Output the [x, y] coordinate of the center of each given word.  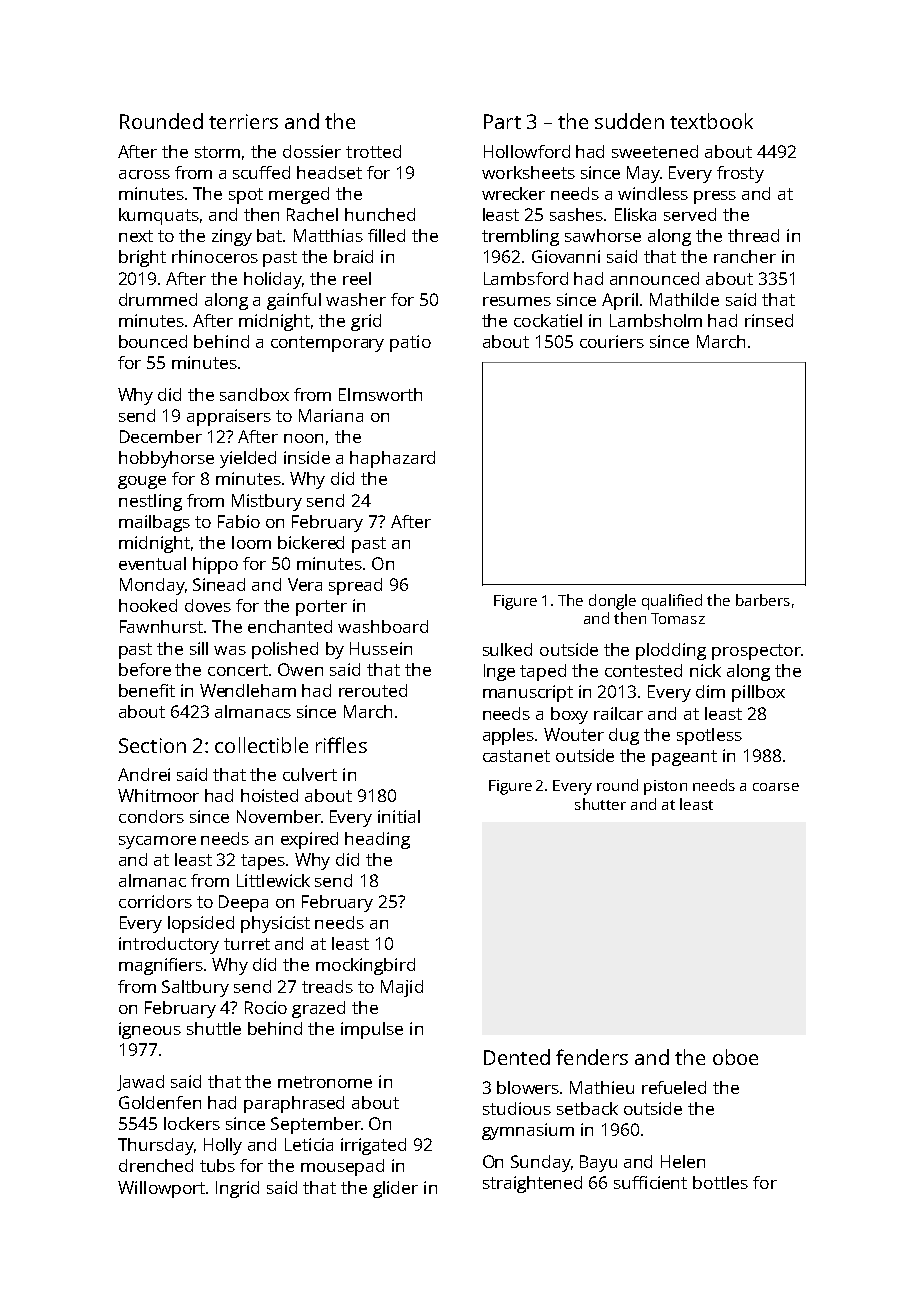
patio [410, 343]
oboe [735, 1057]
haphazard [392, 459]
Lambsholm [656, 320]
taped [543, 672]
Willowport [161, 1189]
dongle [612, 602]
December [161, 436]
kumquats [159, 216]
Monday [152, 586]
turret [247, 944]
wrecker [513, 193]
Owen [300, 669]
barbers [763, 600]
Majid [402, 988]
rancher [745, 256]
